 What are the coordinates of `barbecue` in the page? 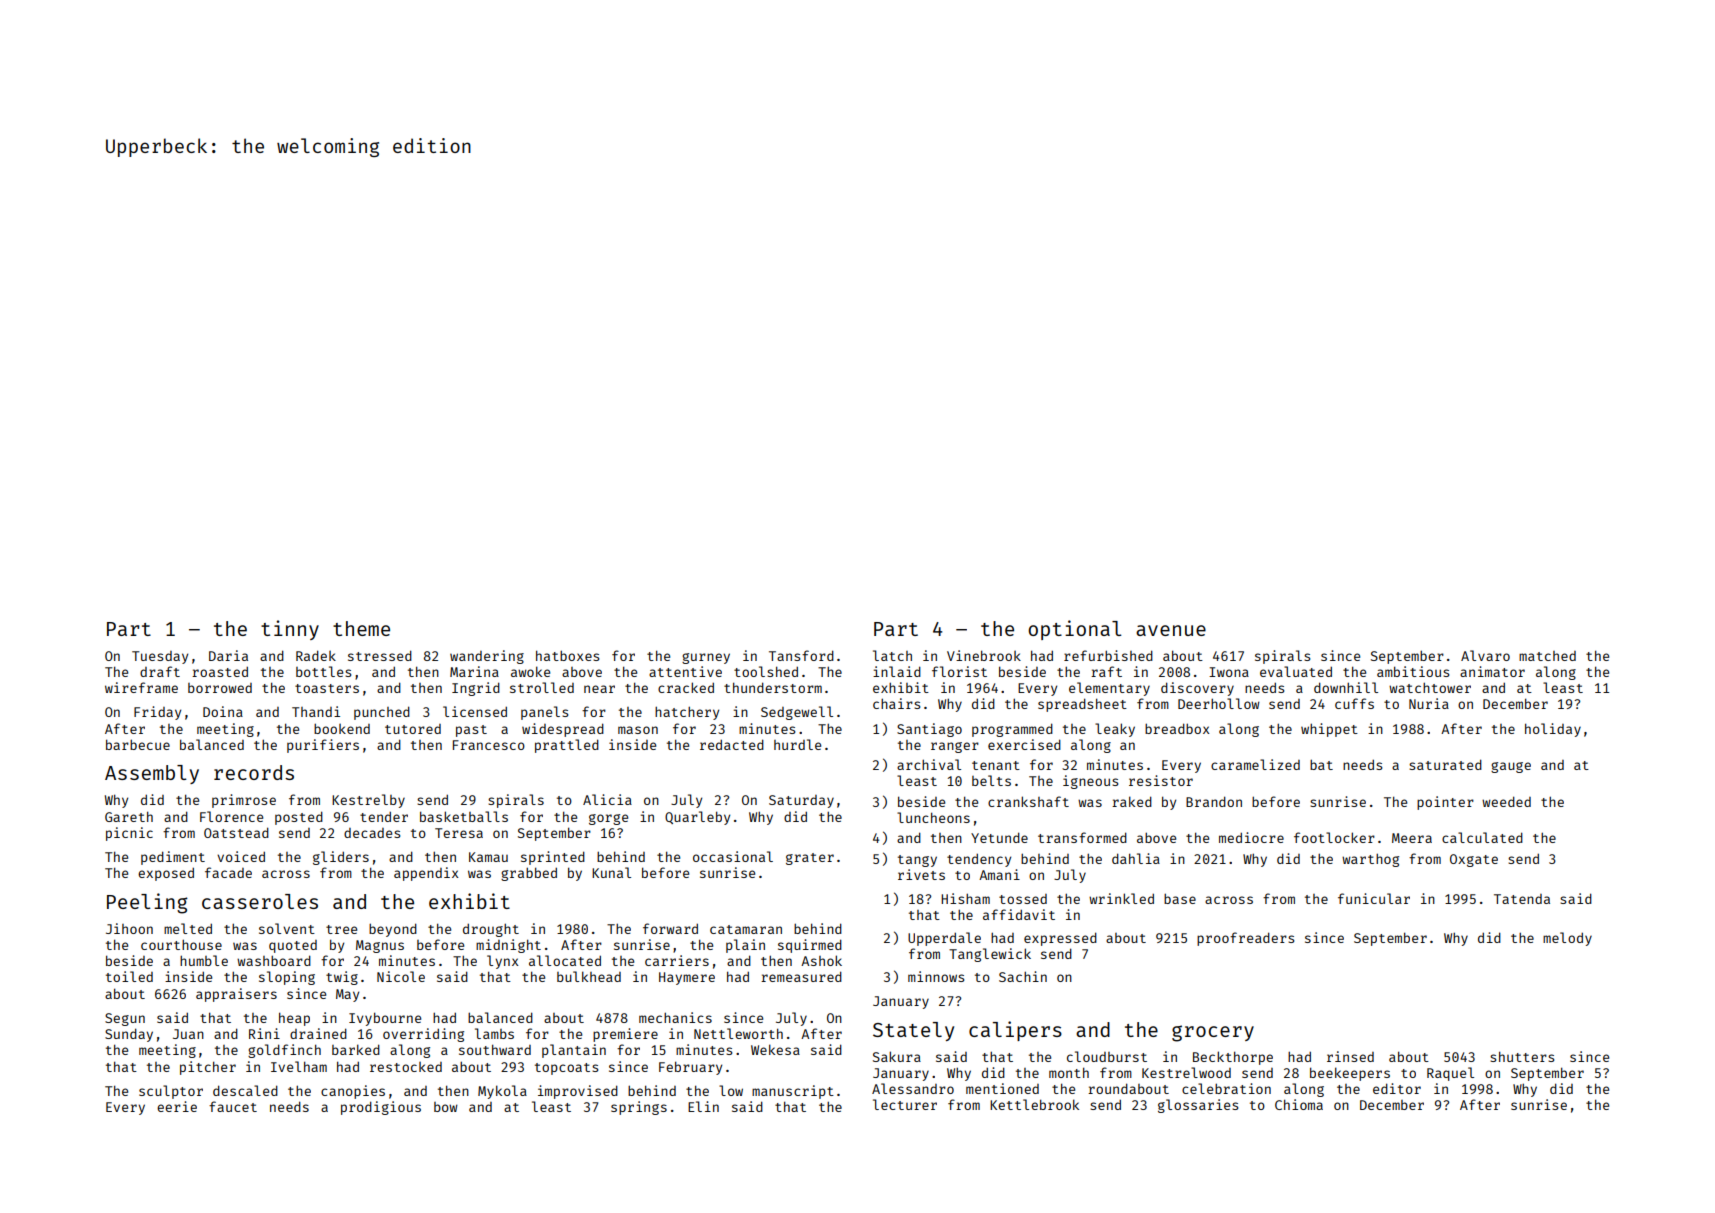 It's located at (138, 744).
